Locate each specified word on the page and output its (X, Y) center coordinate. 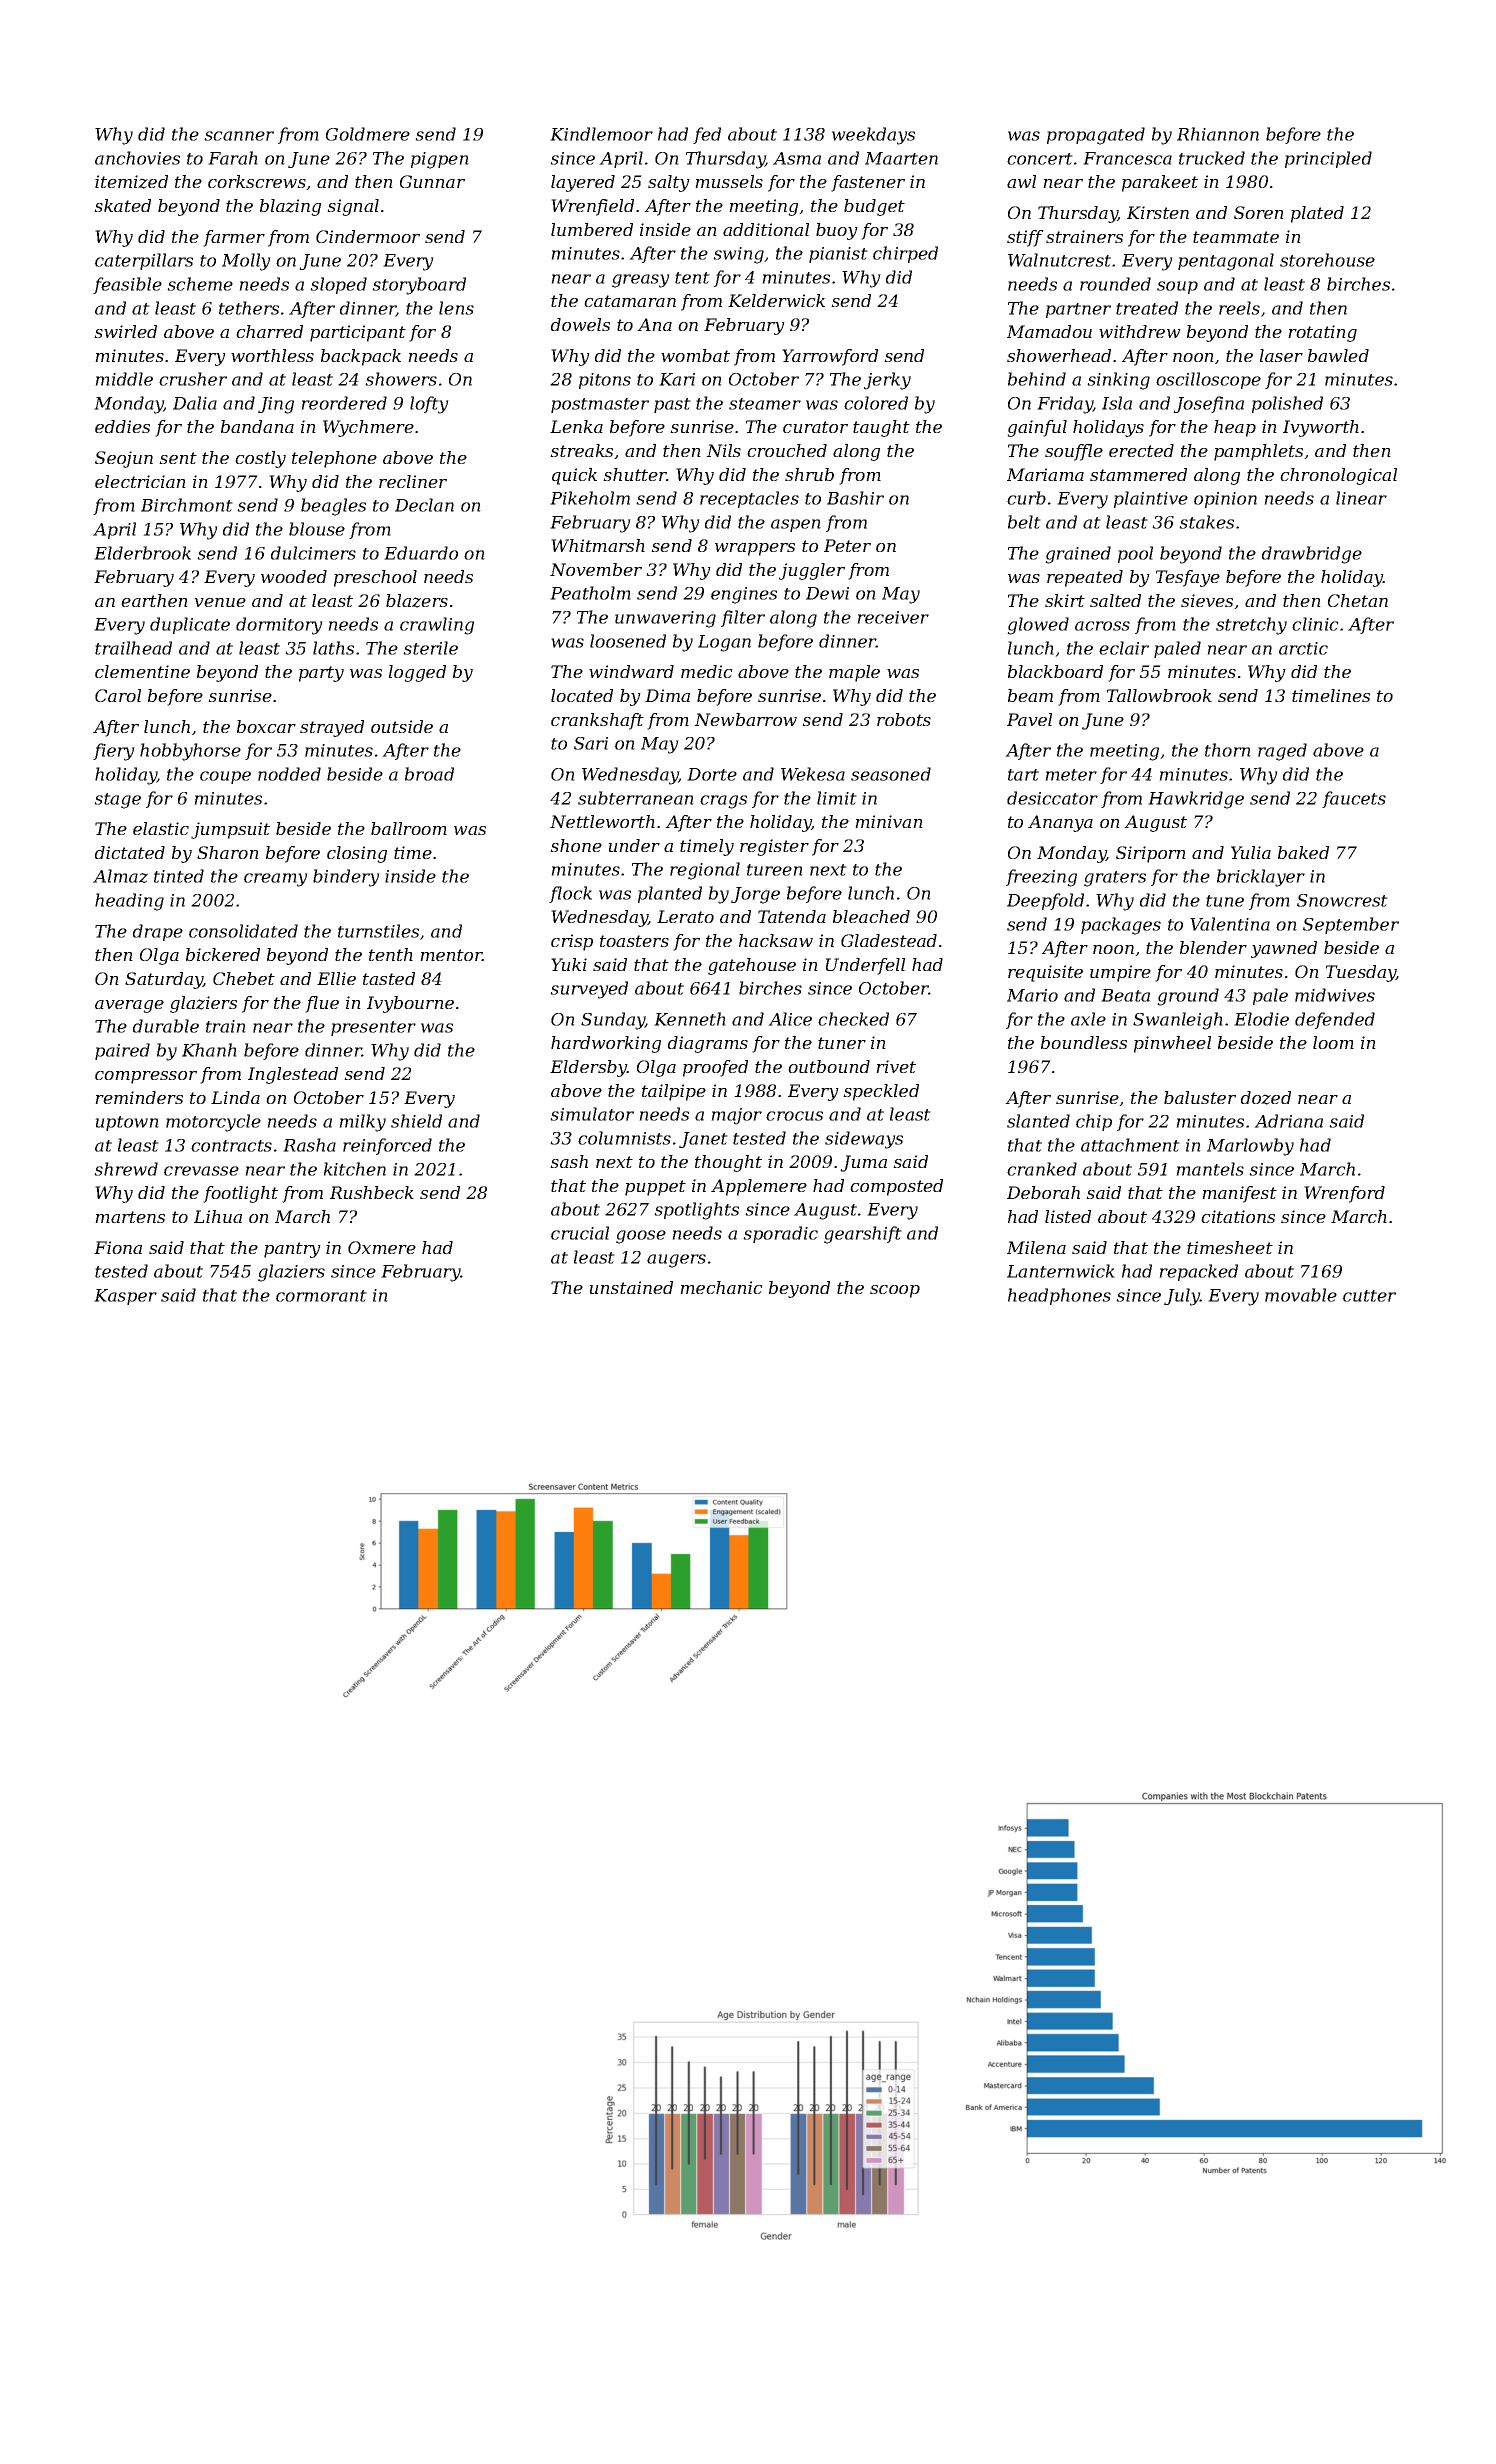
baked (1303, 852)
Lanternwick (1061, 1271)
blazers (417, 601)
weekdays (873, 136)
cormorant (321, 1296)
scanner (239, 136)
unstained (631, 1287)
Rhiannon (1218, 134)
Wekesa (813, 774)
